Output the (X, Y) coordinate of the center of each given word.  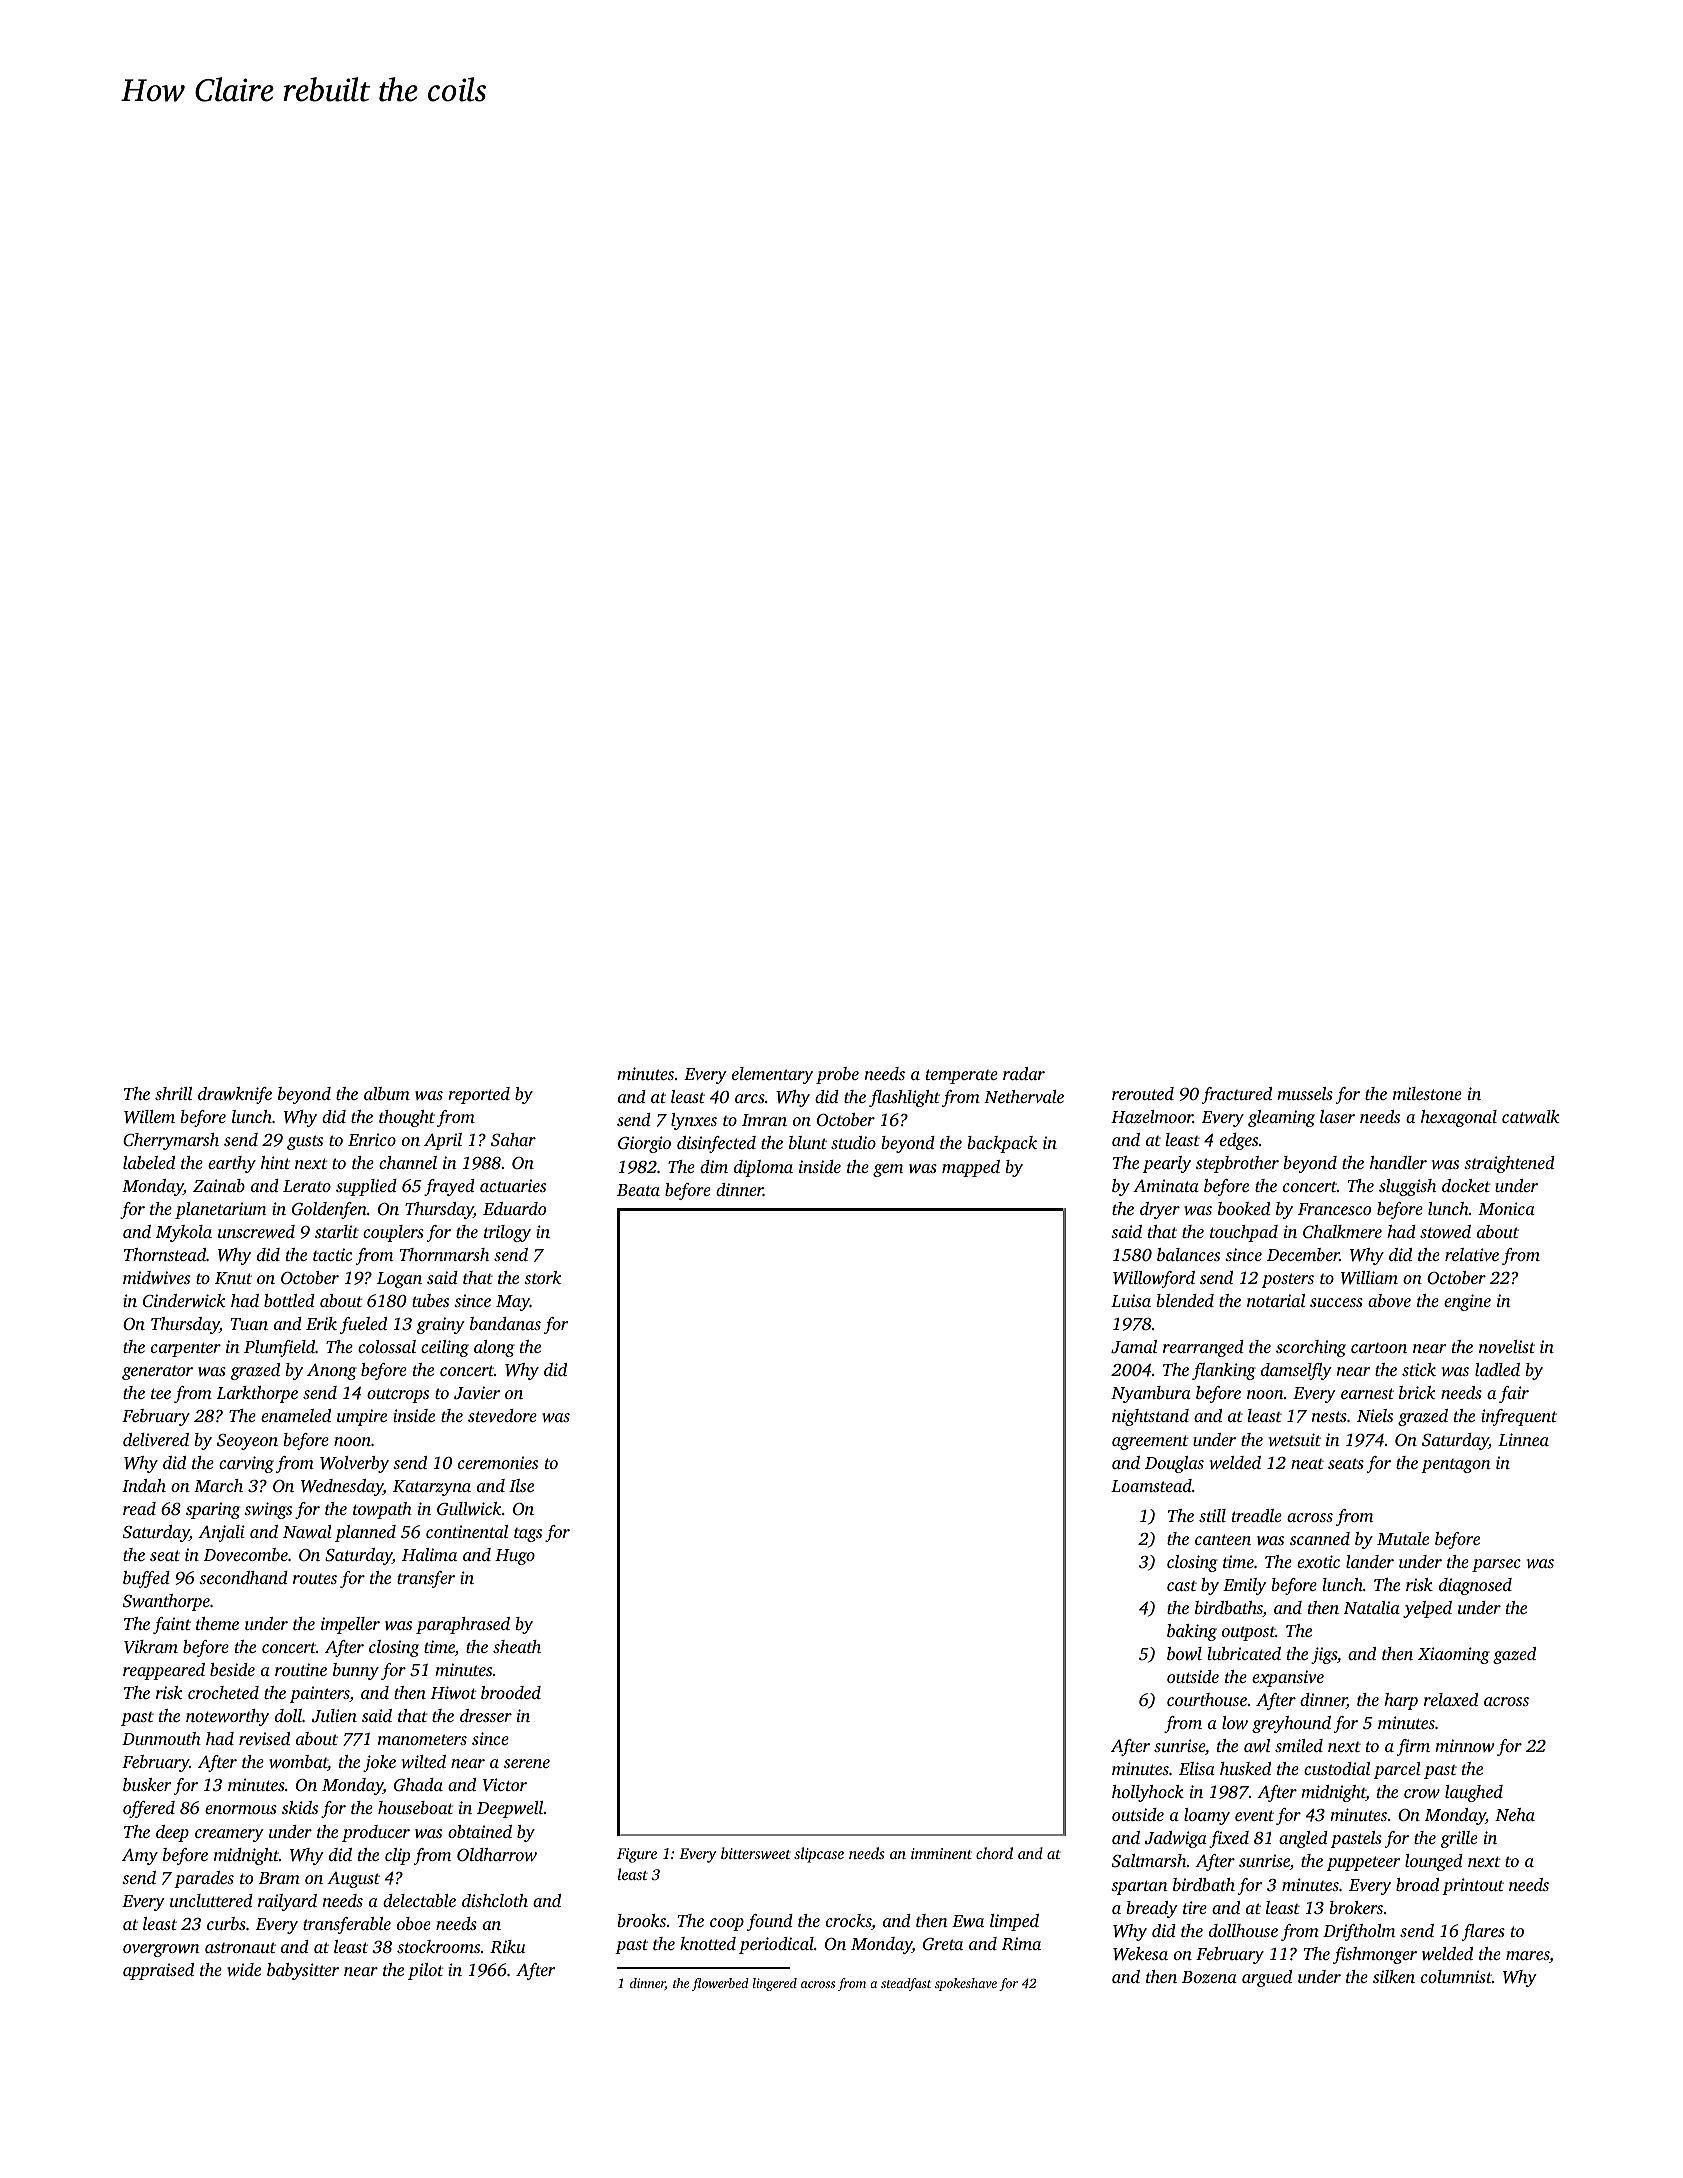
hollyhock (1148, 1793)
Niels (1375, 1415)
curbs (226, 1923)
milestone (1427, 1093)
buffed (146, 1579)
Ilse (521, 1485)
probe (837, 1075)
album (387, 1093)
